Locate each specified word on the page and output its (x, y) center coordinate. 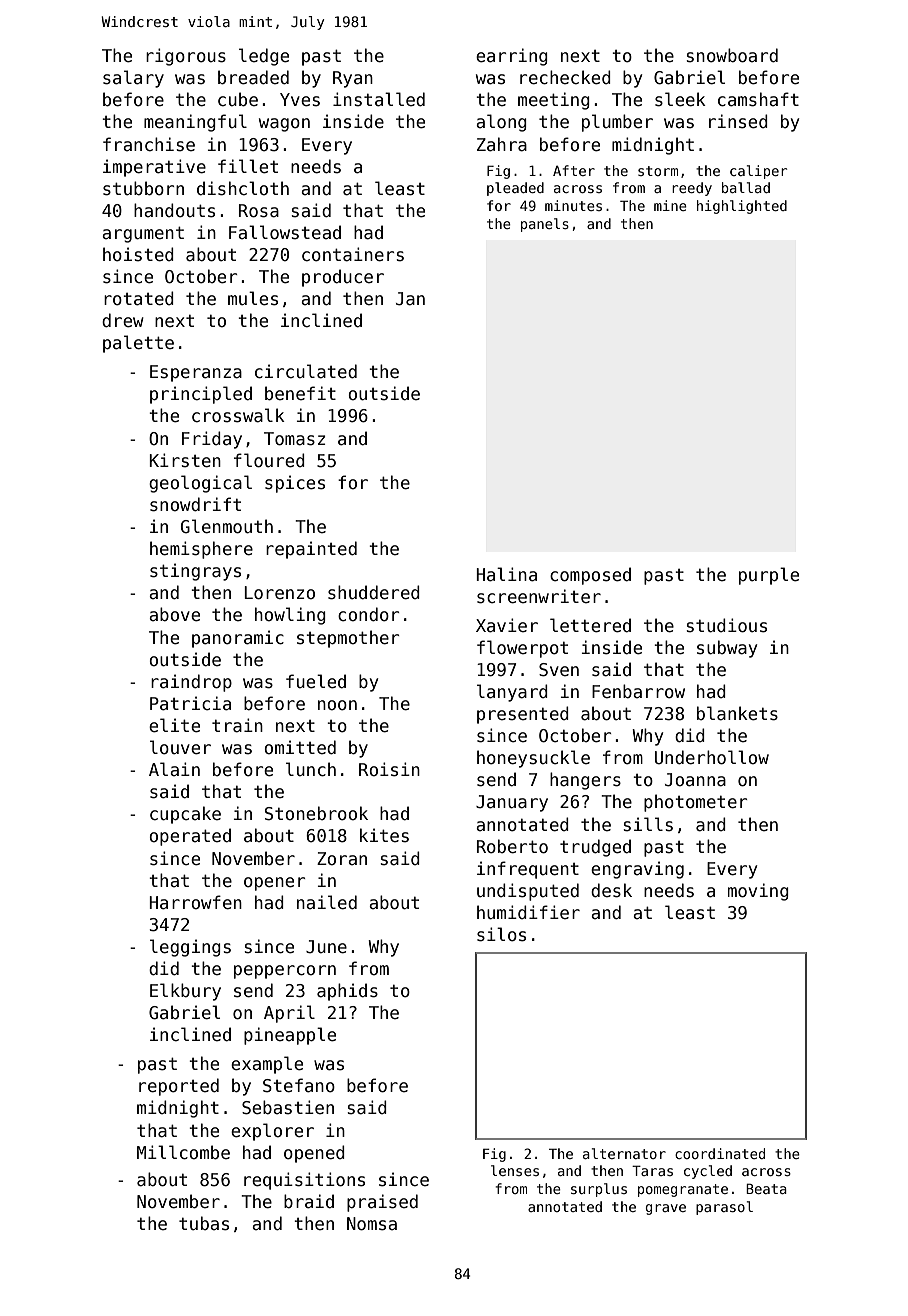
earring (512, 57)
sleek (680, 99)
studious (727, 625)
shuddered (374, 592)
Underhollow (712, 757)
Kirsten (185, 460)
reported (179, 1087)
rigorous (186, 57)
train (237, 725)
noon (337, 705)
